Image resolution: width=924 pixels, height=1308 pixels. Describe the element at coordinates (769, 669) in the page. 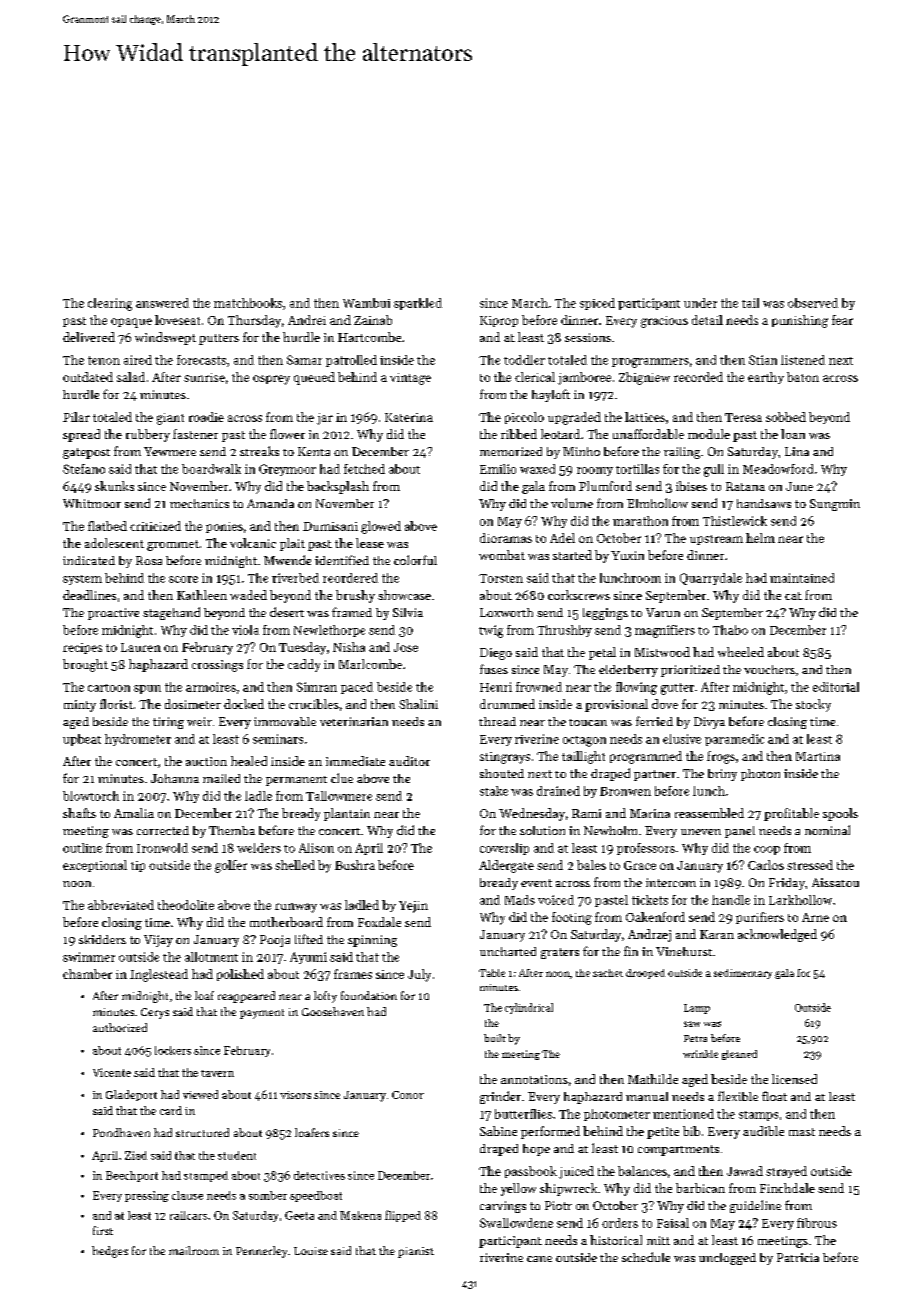

I see `vouchers` at that location.
